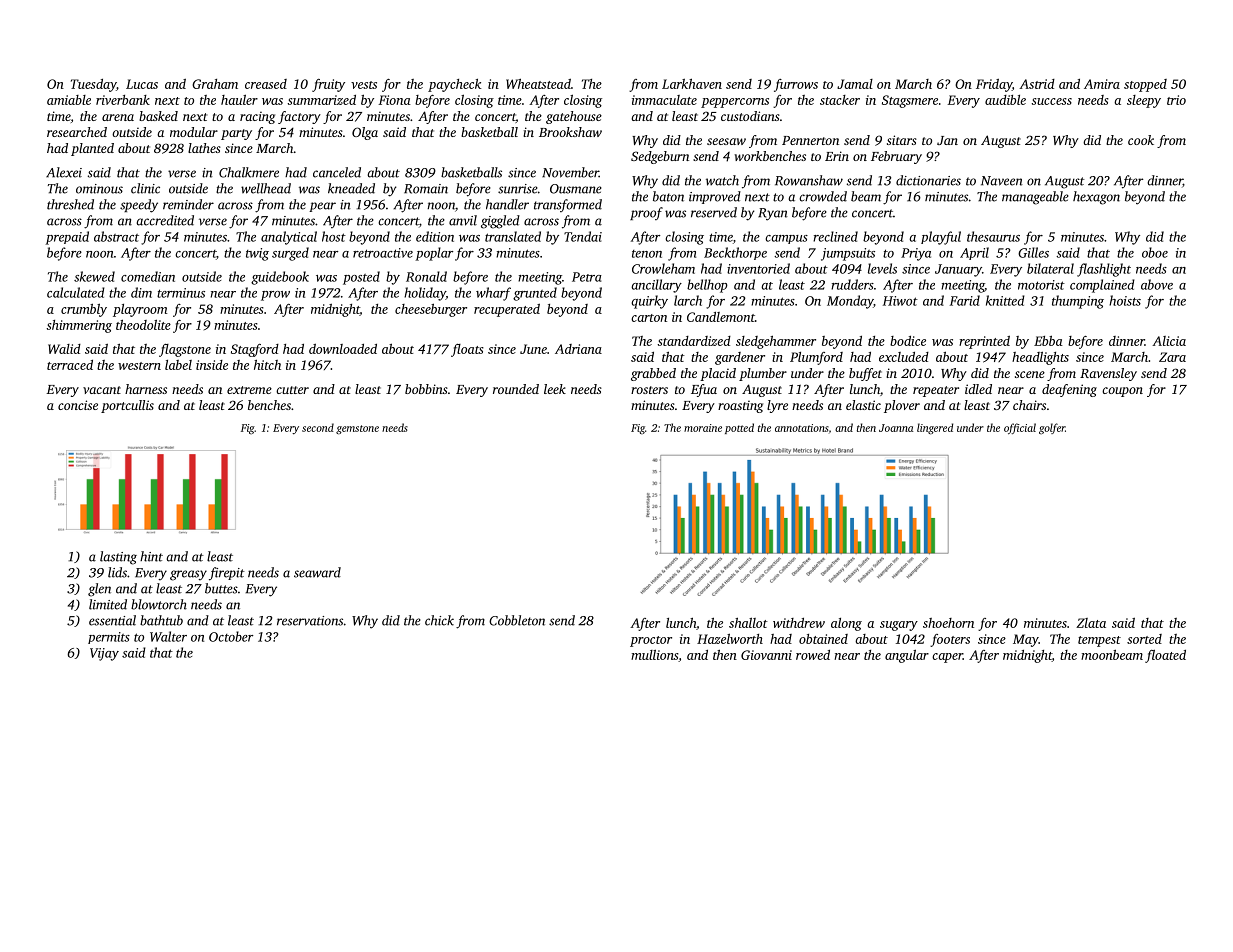  I want to click on oboe, so click(1155, 252).
